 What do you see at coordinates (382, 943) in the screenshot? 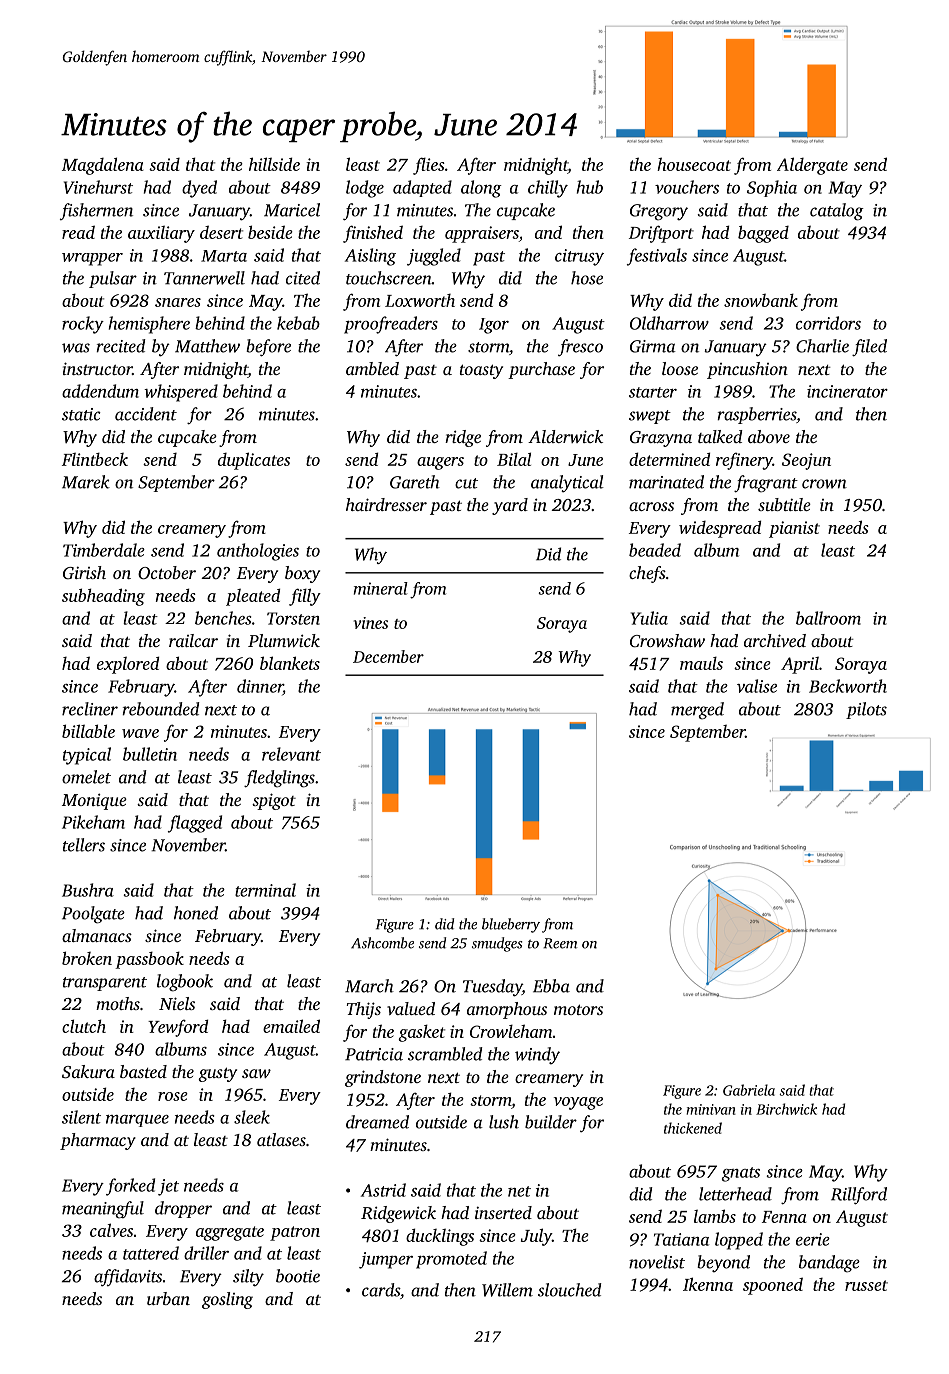
I see `Ashcombe` at bounding box center [382, 943].
